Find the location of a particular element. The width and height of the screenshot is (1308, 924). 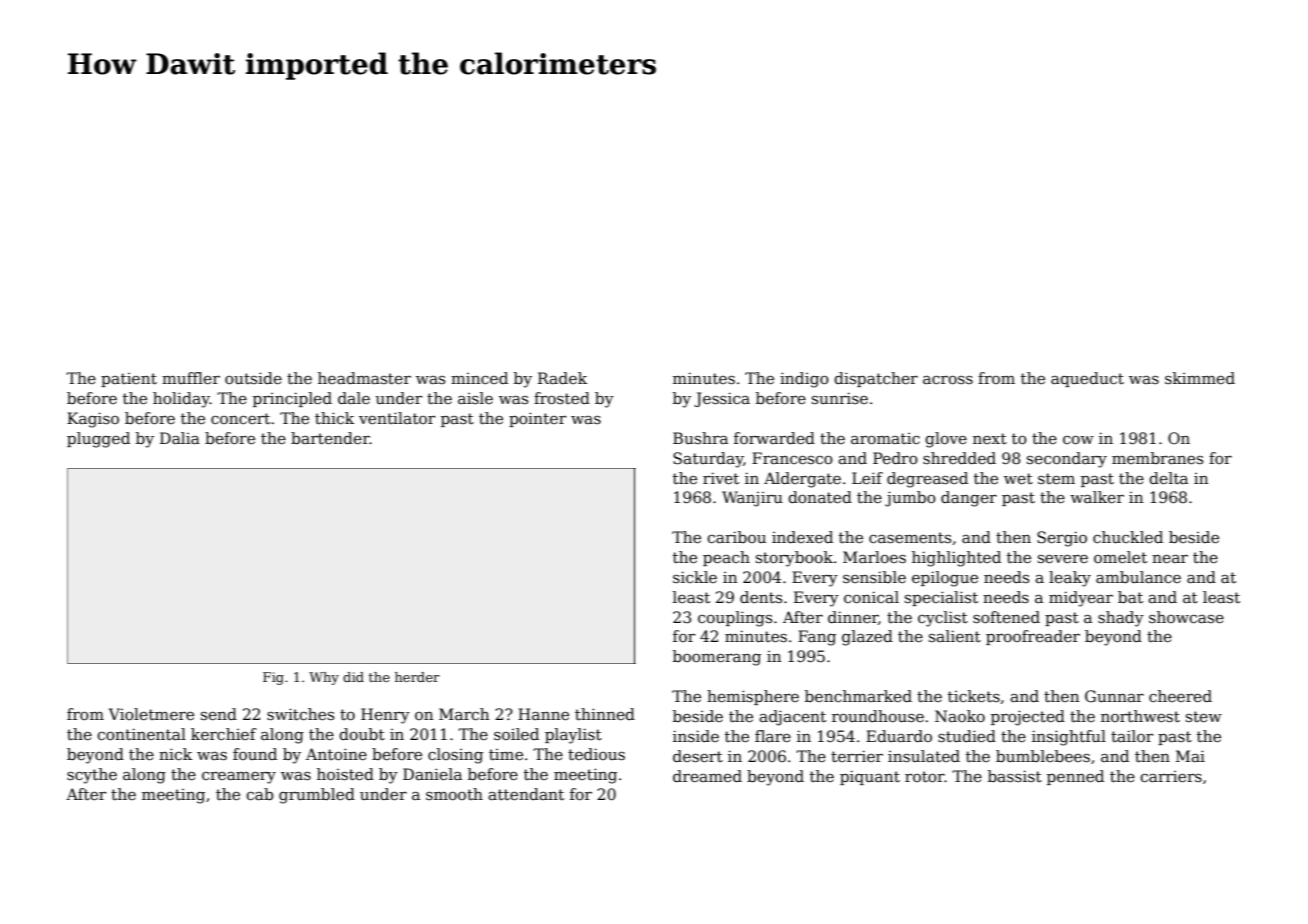

outside is located at coordinates (253, 378).
